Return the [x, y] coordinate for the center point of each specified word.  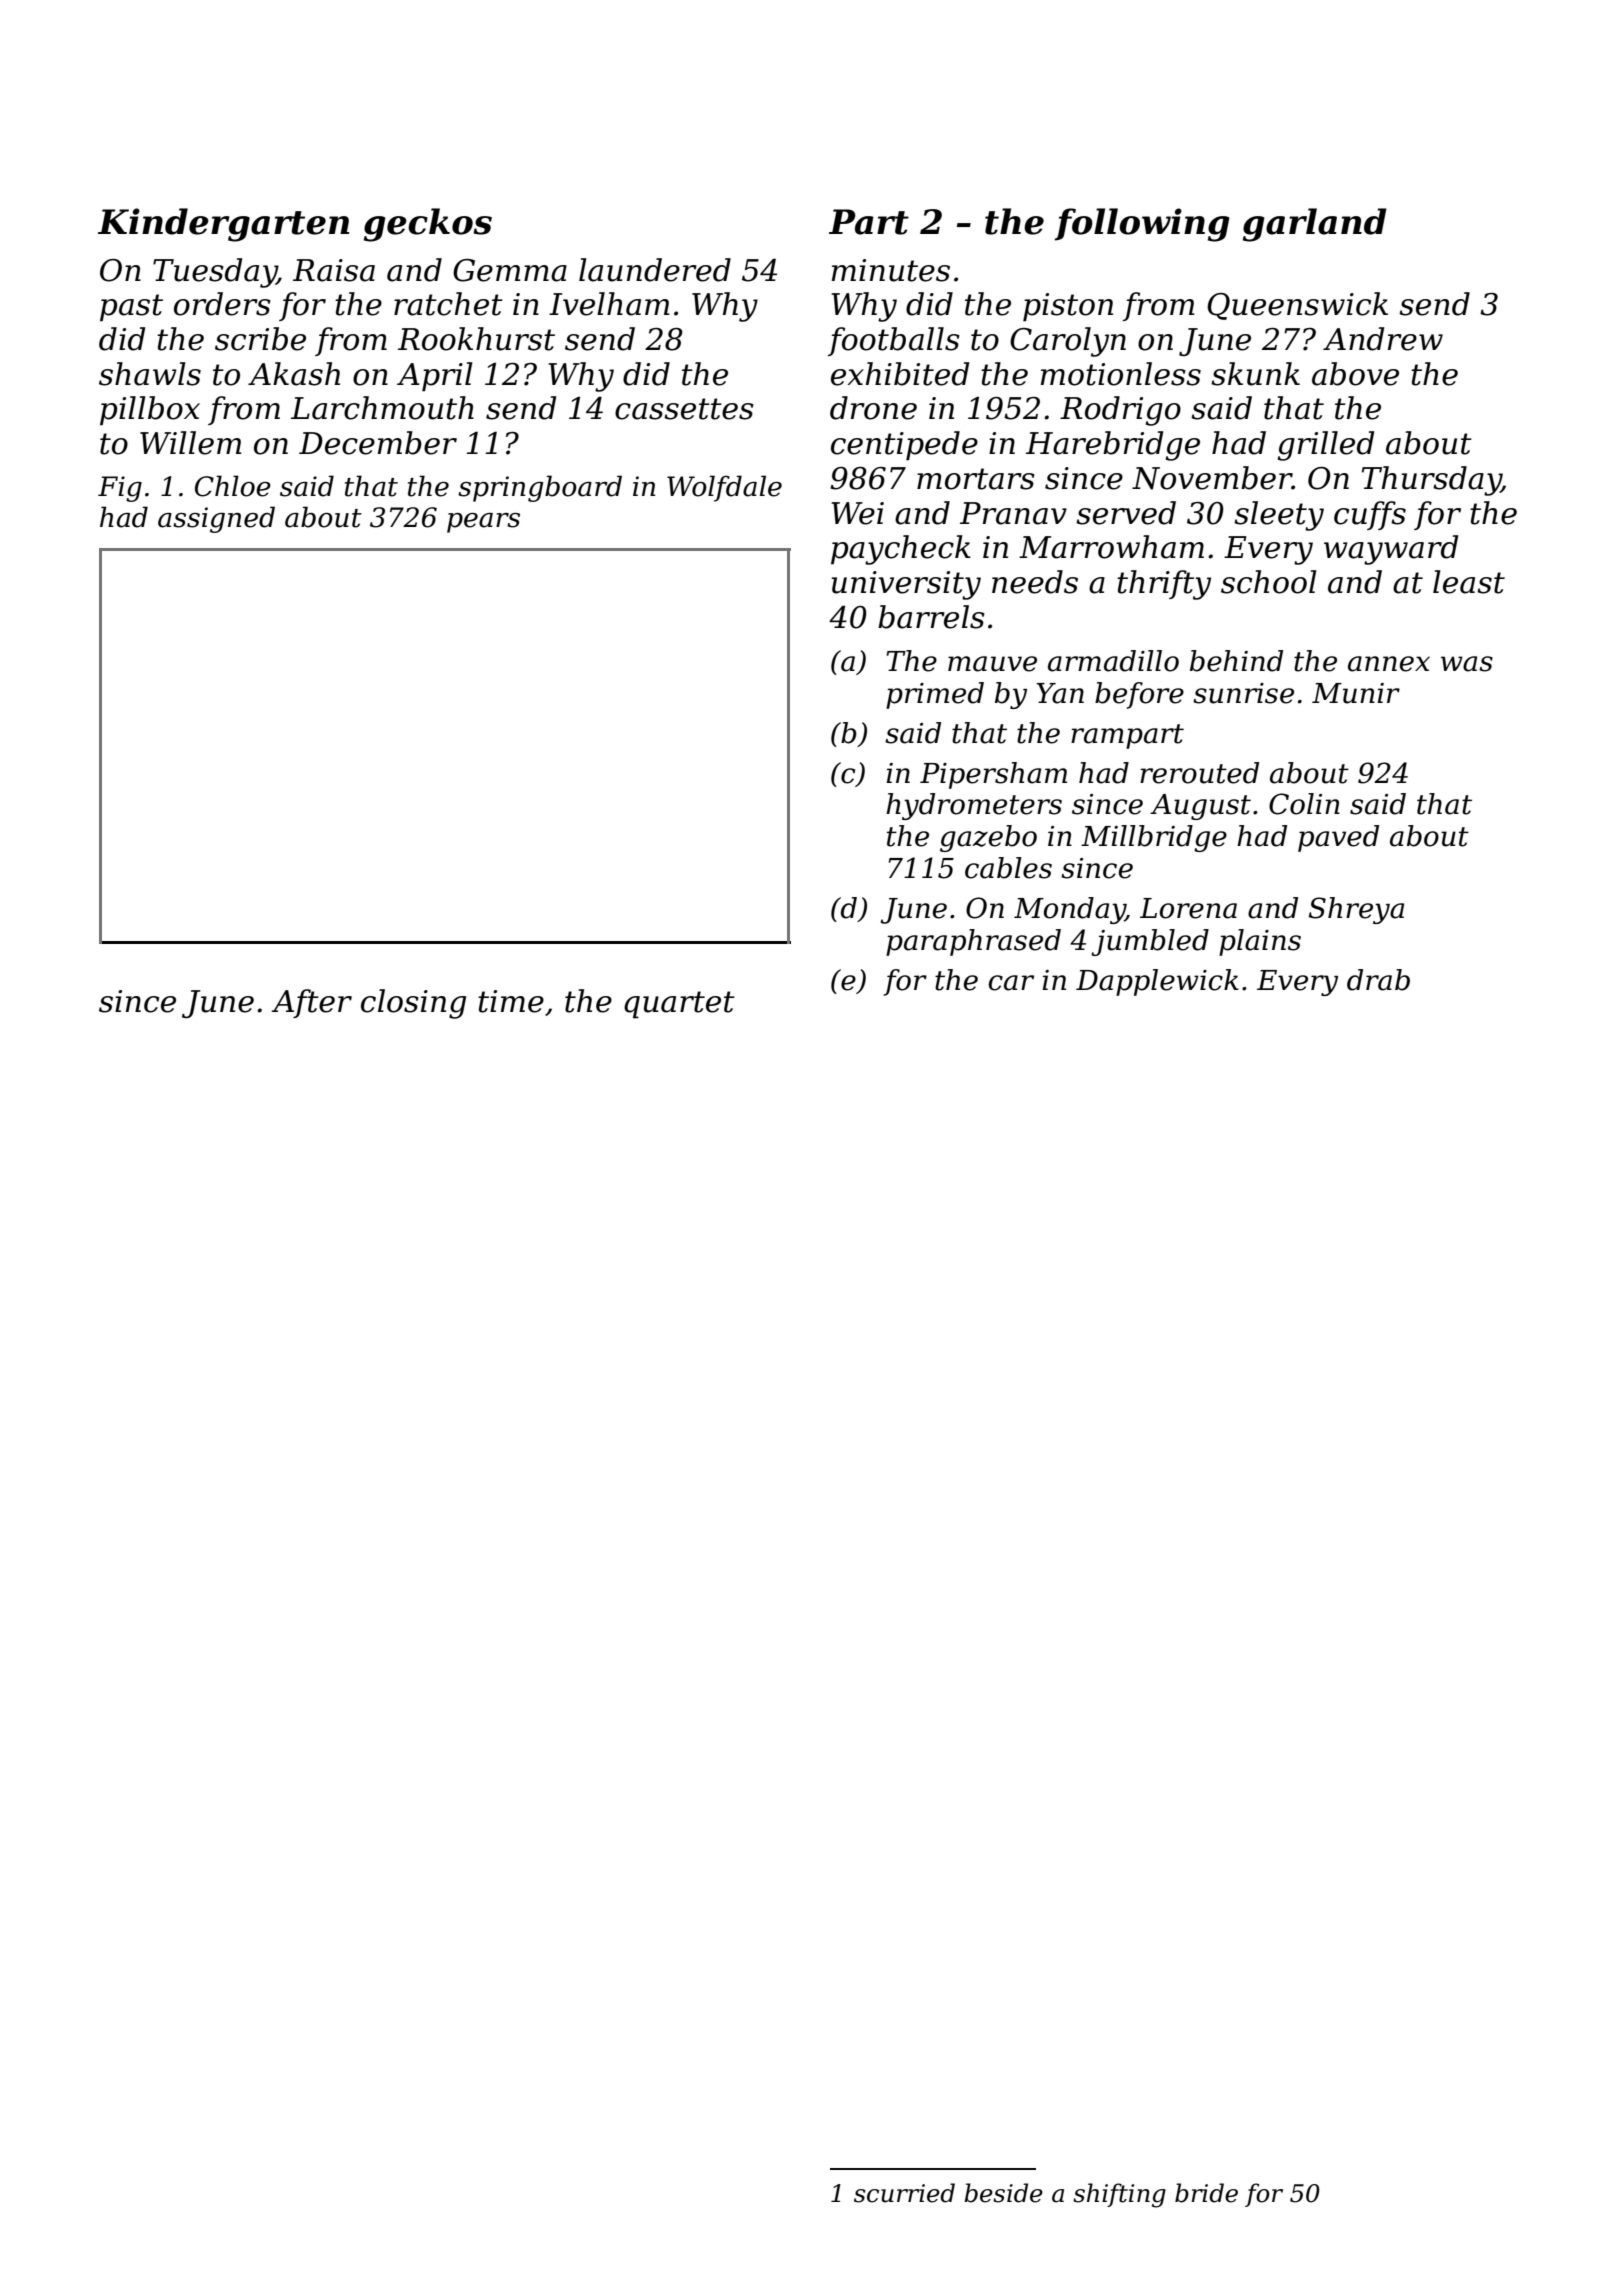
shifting [1119, 2195]
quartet [679, 1005]
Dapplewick [1157, 982]
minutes [891, 270]
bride [1206, 2193]
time [511, 1001]
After [311, 1003]
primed [935, 695]
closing [413, 1004]
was [1467, 664]
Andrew [1383, 339]
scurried [904, 2193]
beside [1003, 2193]
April [435, 377]
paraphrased [973, 942]
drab [1378, 980]
